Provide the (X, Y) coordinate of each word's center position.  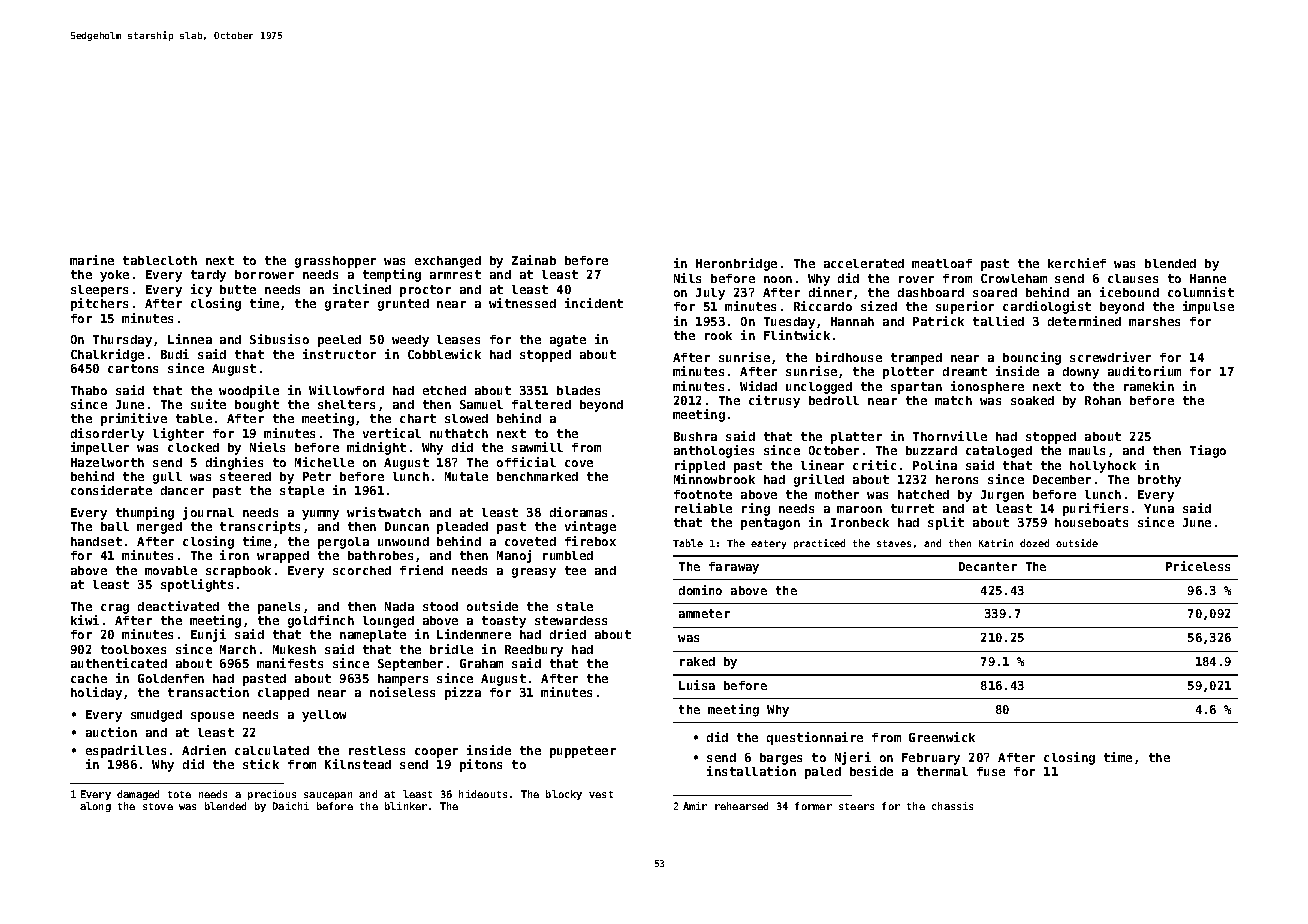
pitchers (99, 304)
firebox (590, 541)
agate (568, 341)
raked (697, 661)
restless (377, 750)
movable (171, 570)
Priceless (1198, 566)
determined (1084, 321)
